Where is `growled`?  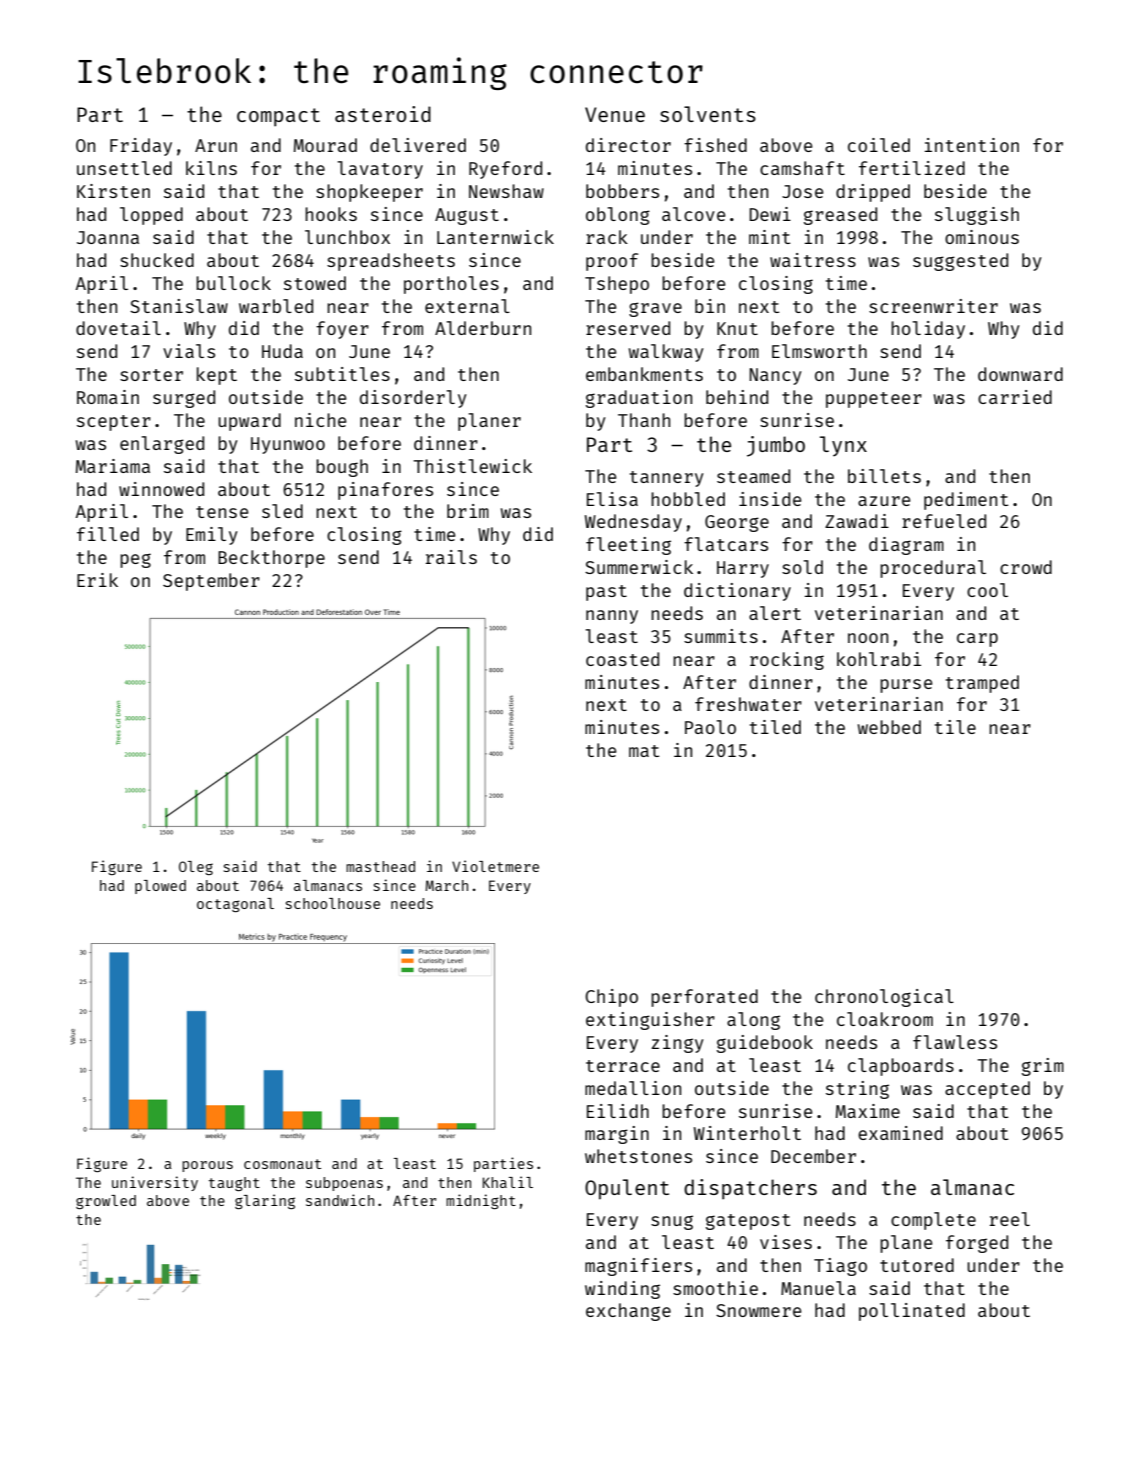 growled is located at coordinates (106, 1202).
